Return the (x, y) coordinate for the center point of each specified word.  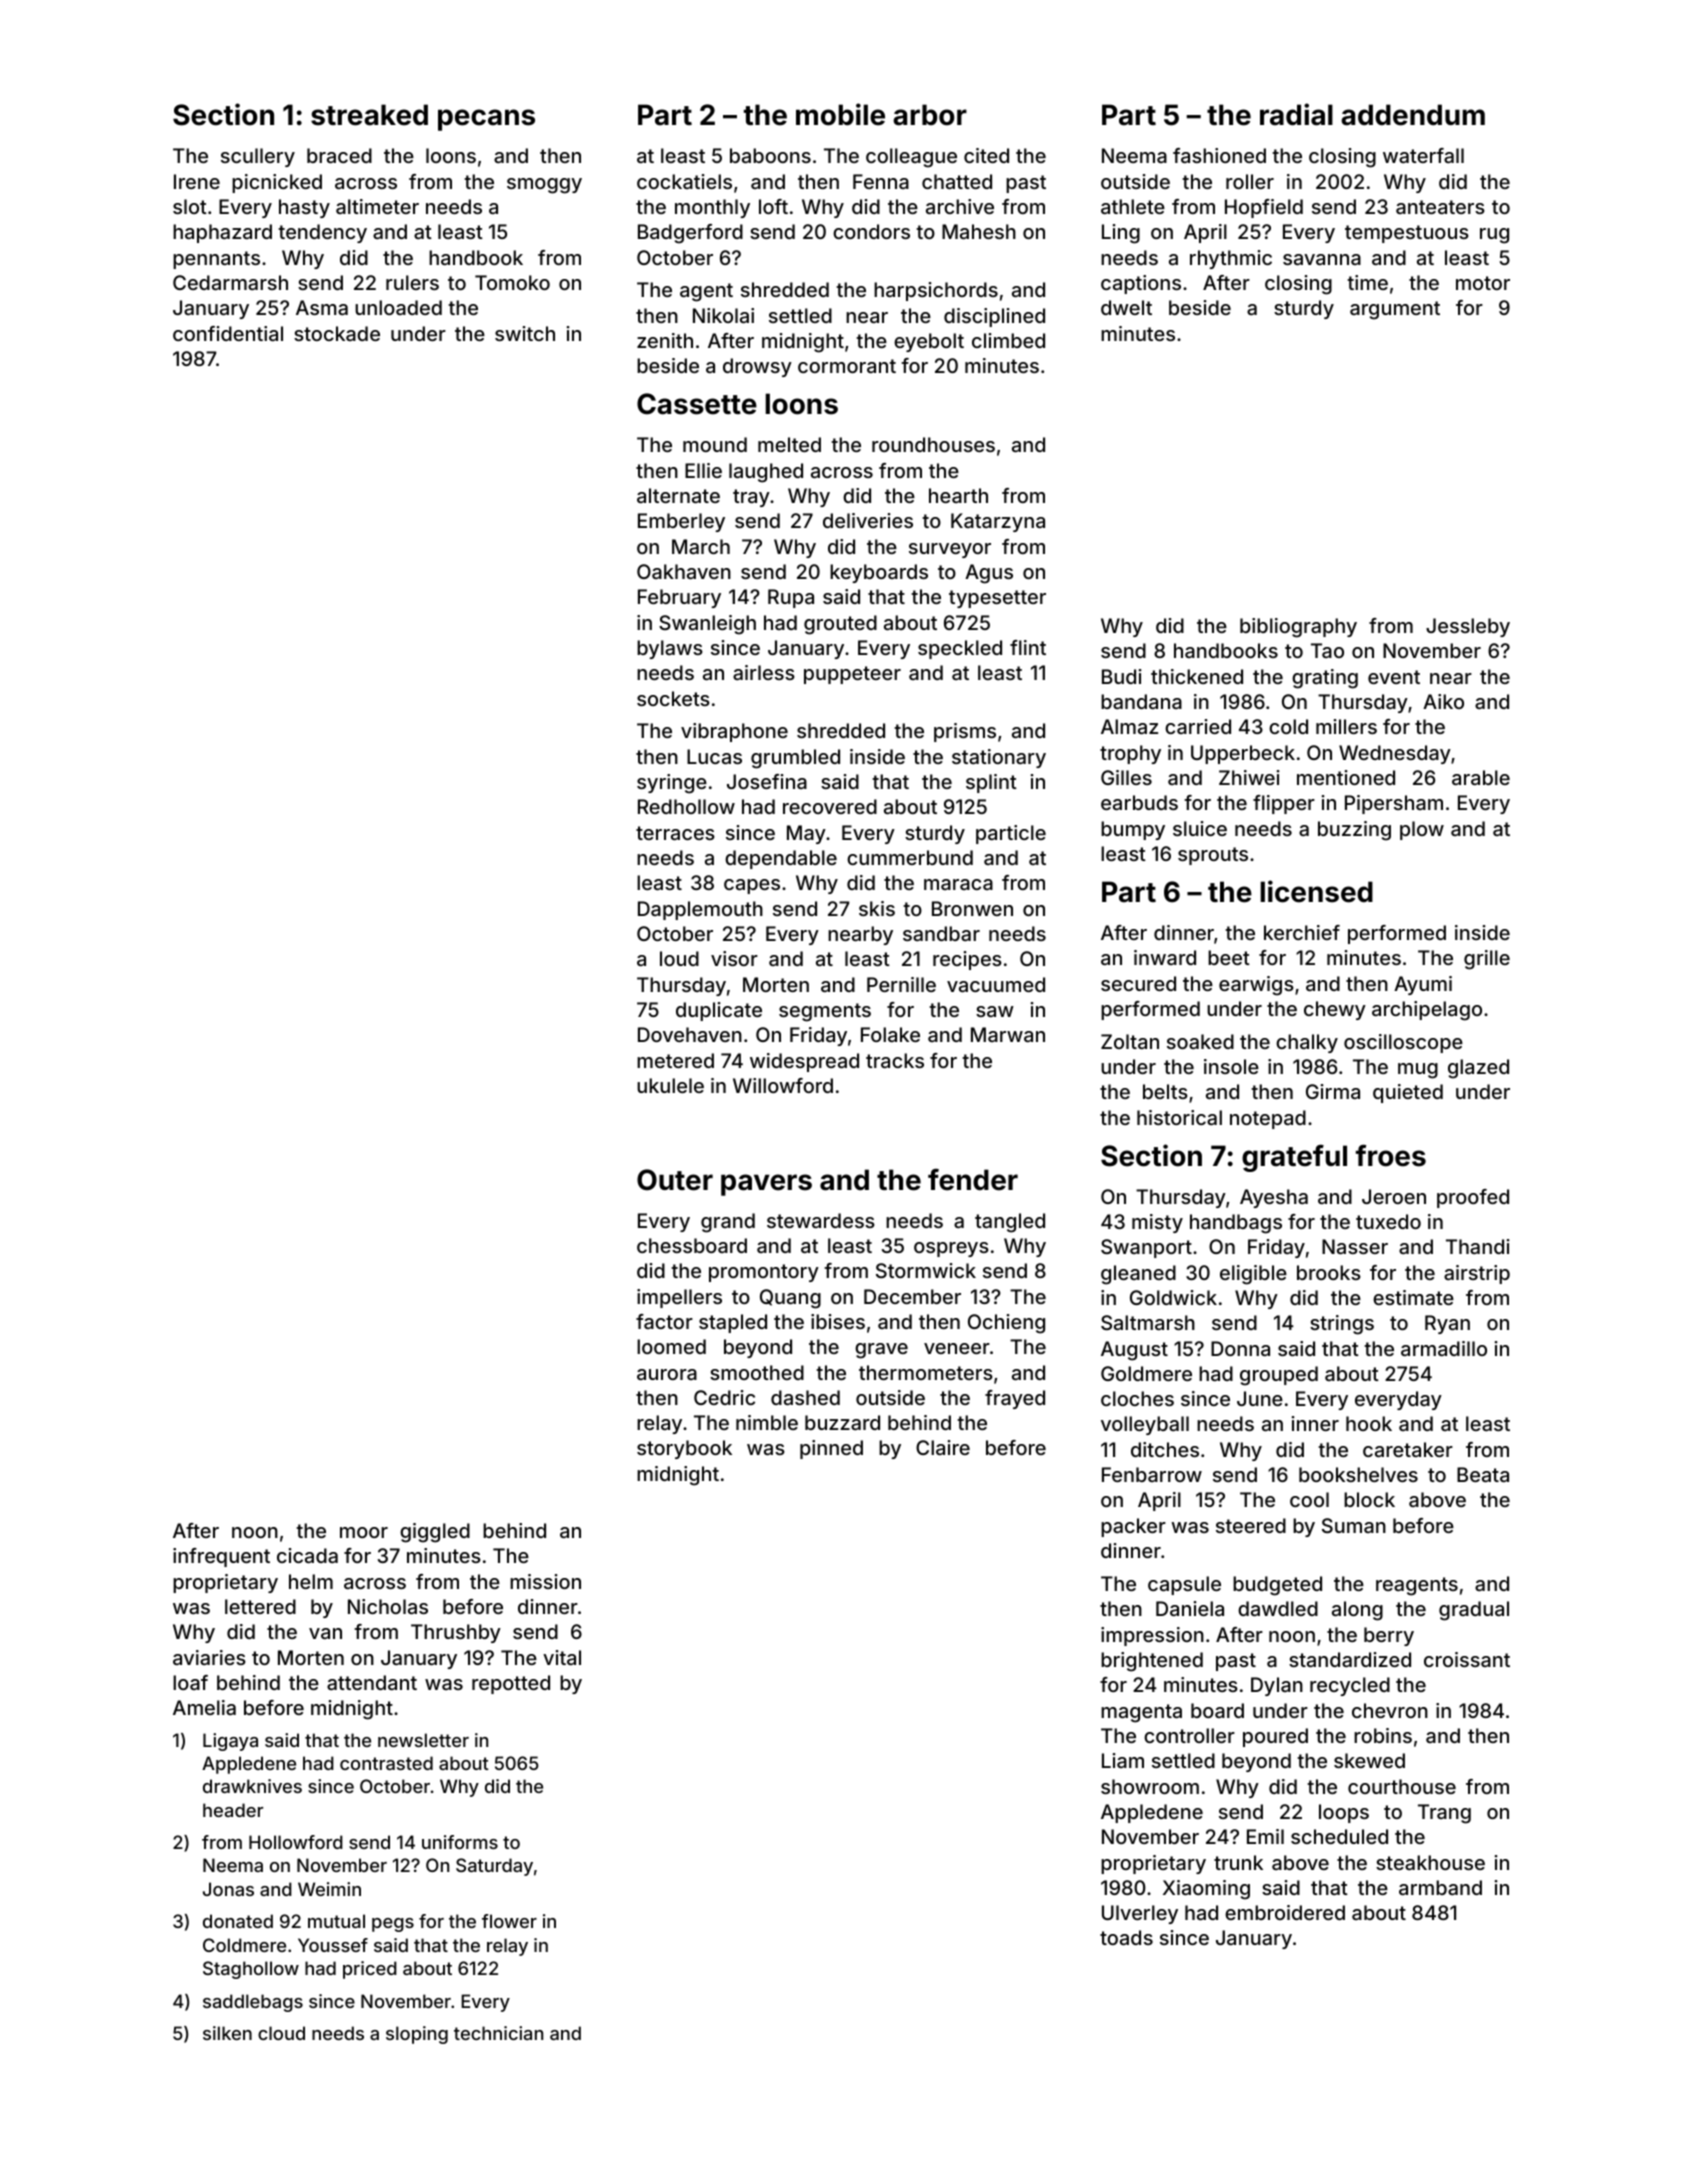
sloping (417, 2035)
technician (498, 2033)
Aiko (1443, 701)
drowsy (757, 367)
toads (1126, 1937)
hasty (304, 208)
